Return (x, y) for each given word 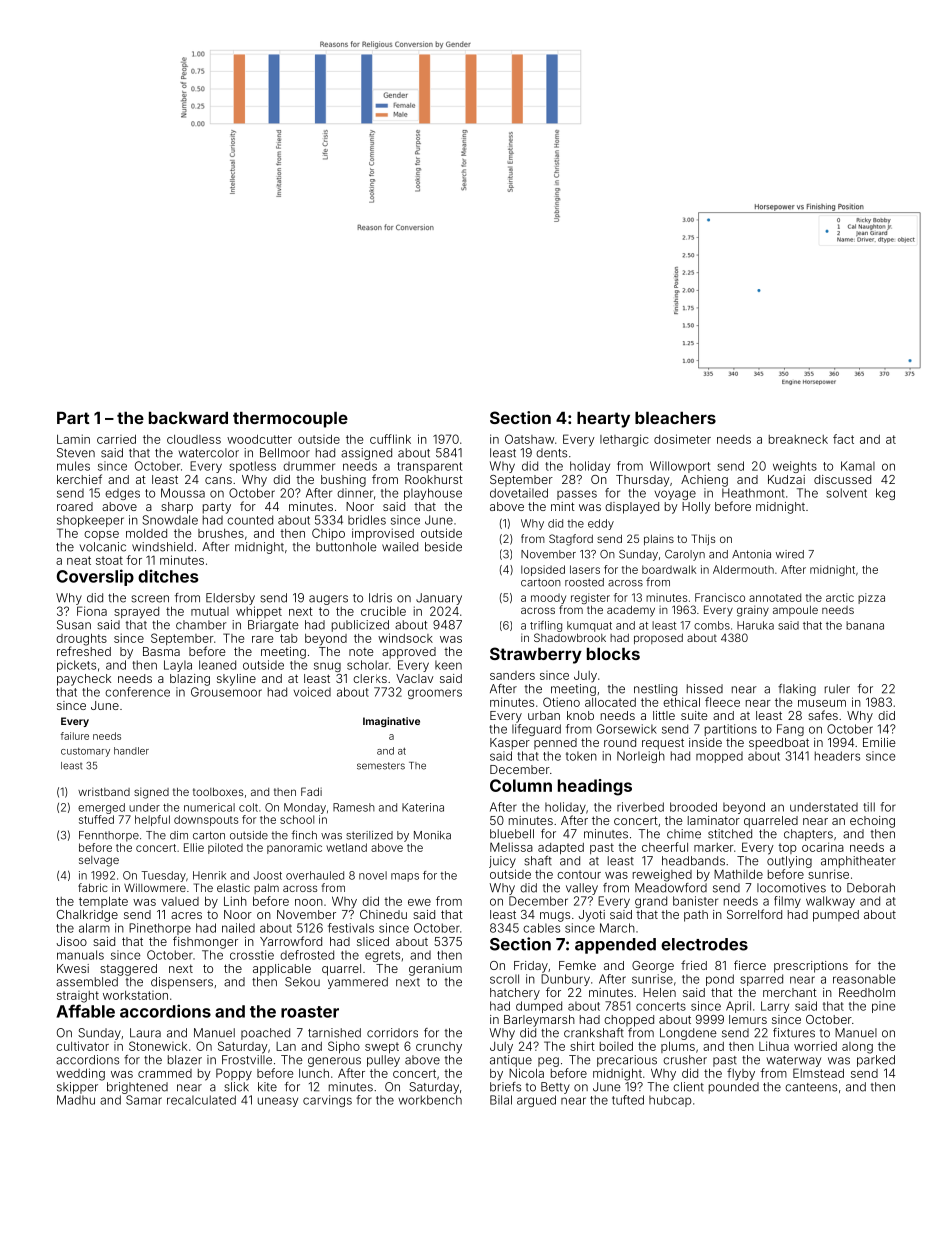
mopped (719, 757)
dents (551, 453)
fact (843, 439)
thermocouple (290, 420)
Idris (380, 598)
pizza (871, 598)
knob (580, 715)
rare (262, 639)
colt (248, 807)
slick (236, 1087)
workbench (430, 1100)
